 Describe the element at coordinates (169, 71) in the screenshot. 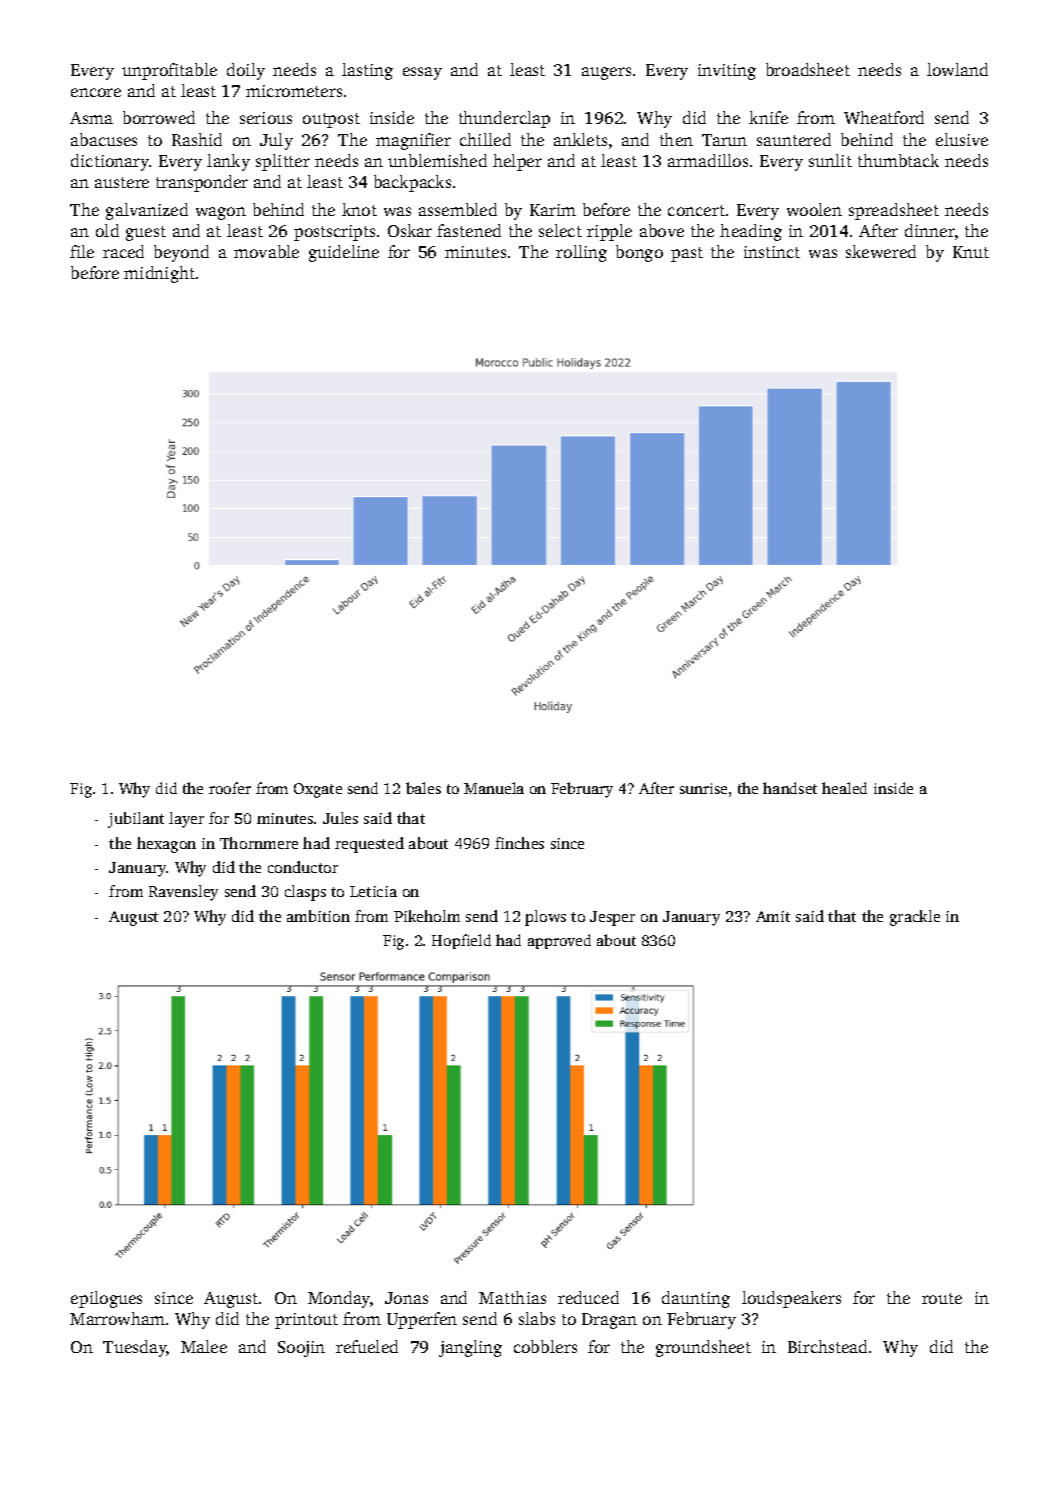

I see `unprofitable` at that location.
